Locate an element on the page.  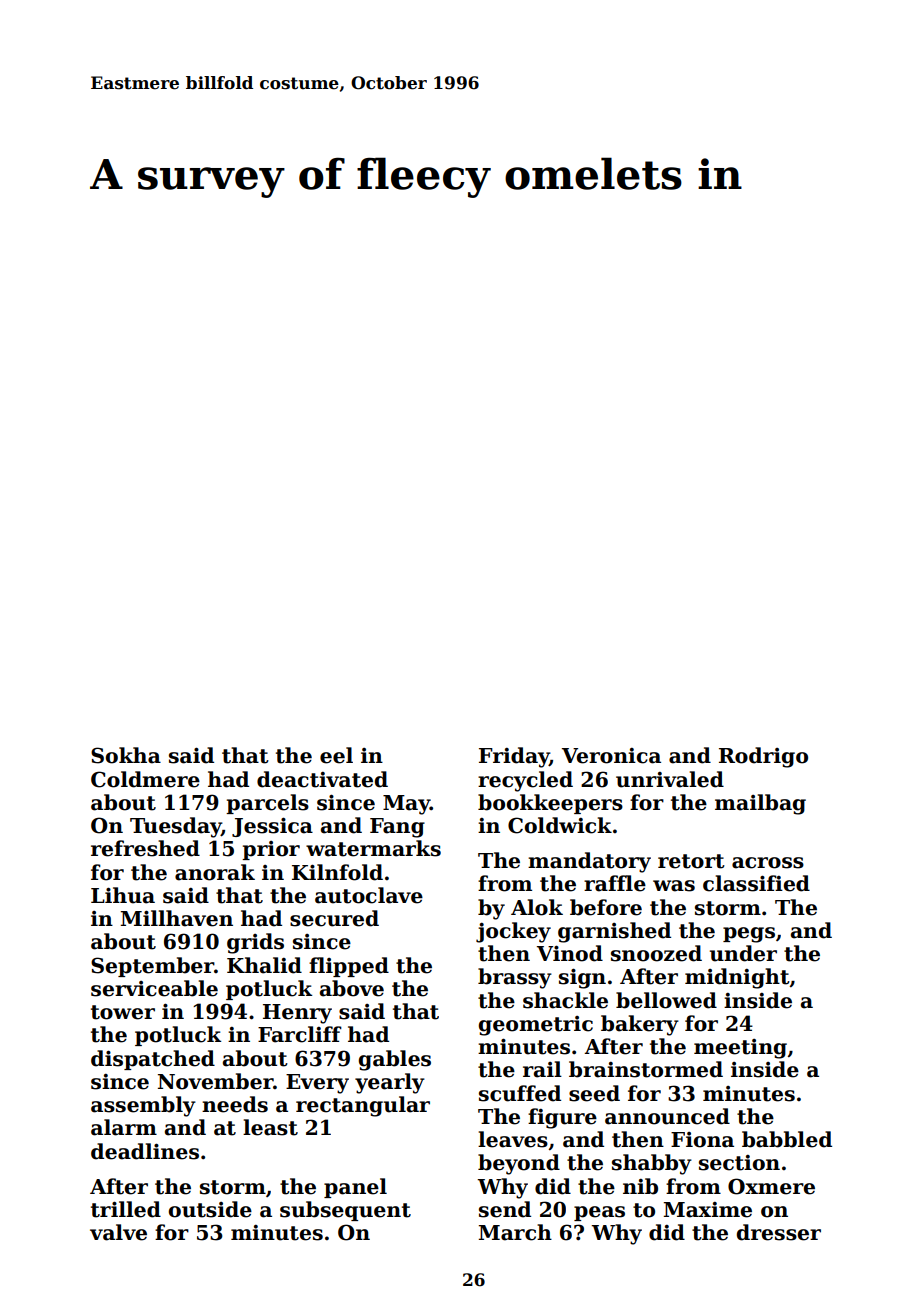
eel is located at coordinates (336, 755).
